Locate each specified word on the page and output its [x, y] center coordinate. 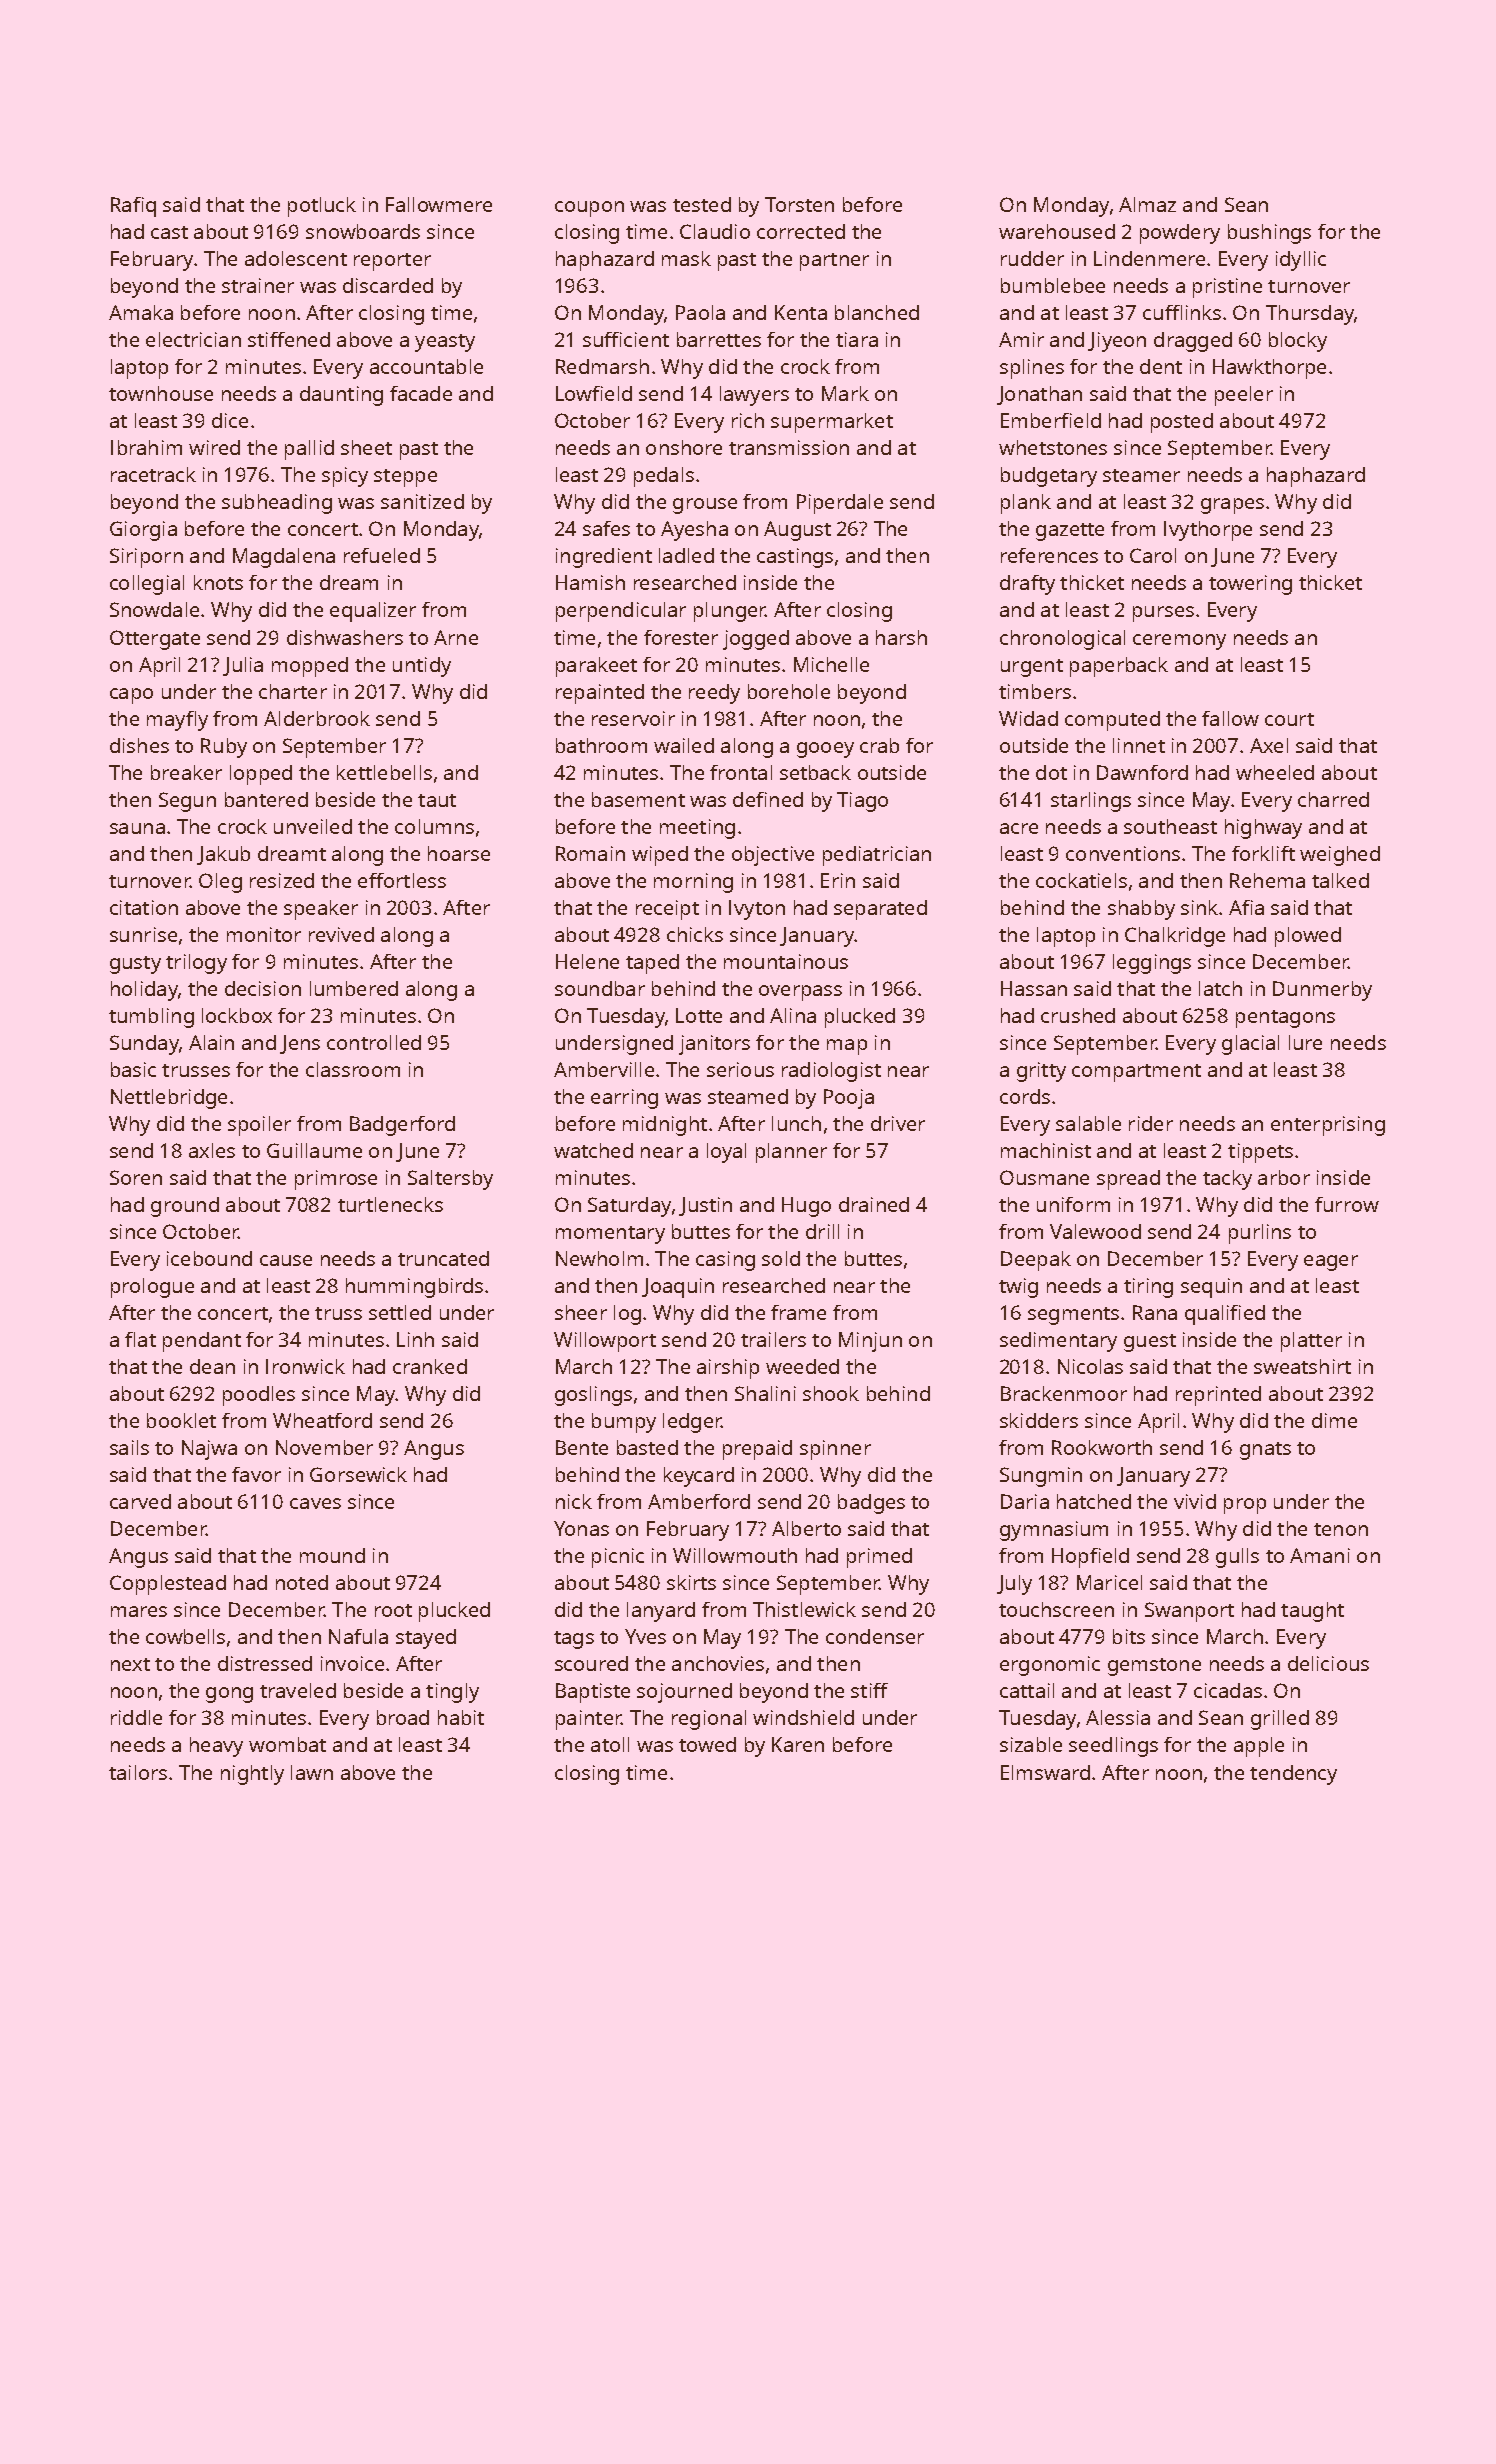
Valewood [1095, 1231]
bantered [266, 799]
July [1014, 1585]
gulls [1237, 1558]
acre [1019, 828]
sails [129, 1447]
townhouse [161, 393]
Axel [1269, 745]
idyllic [1301, 261]
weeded [802, 1366]
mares [139, 1611]
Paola [700, 312]
